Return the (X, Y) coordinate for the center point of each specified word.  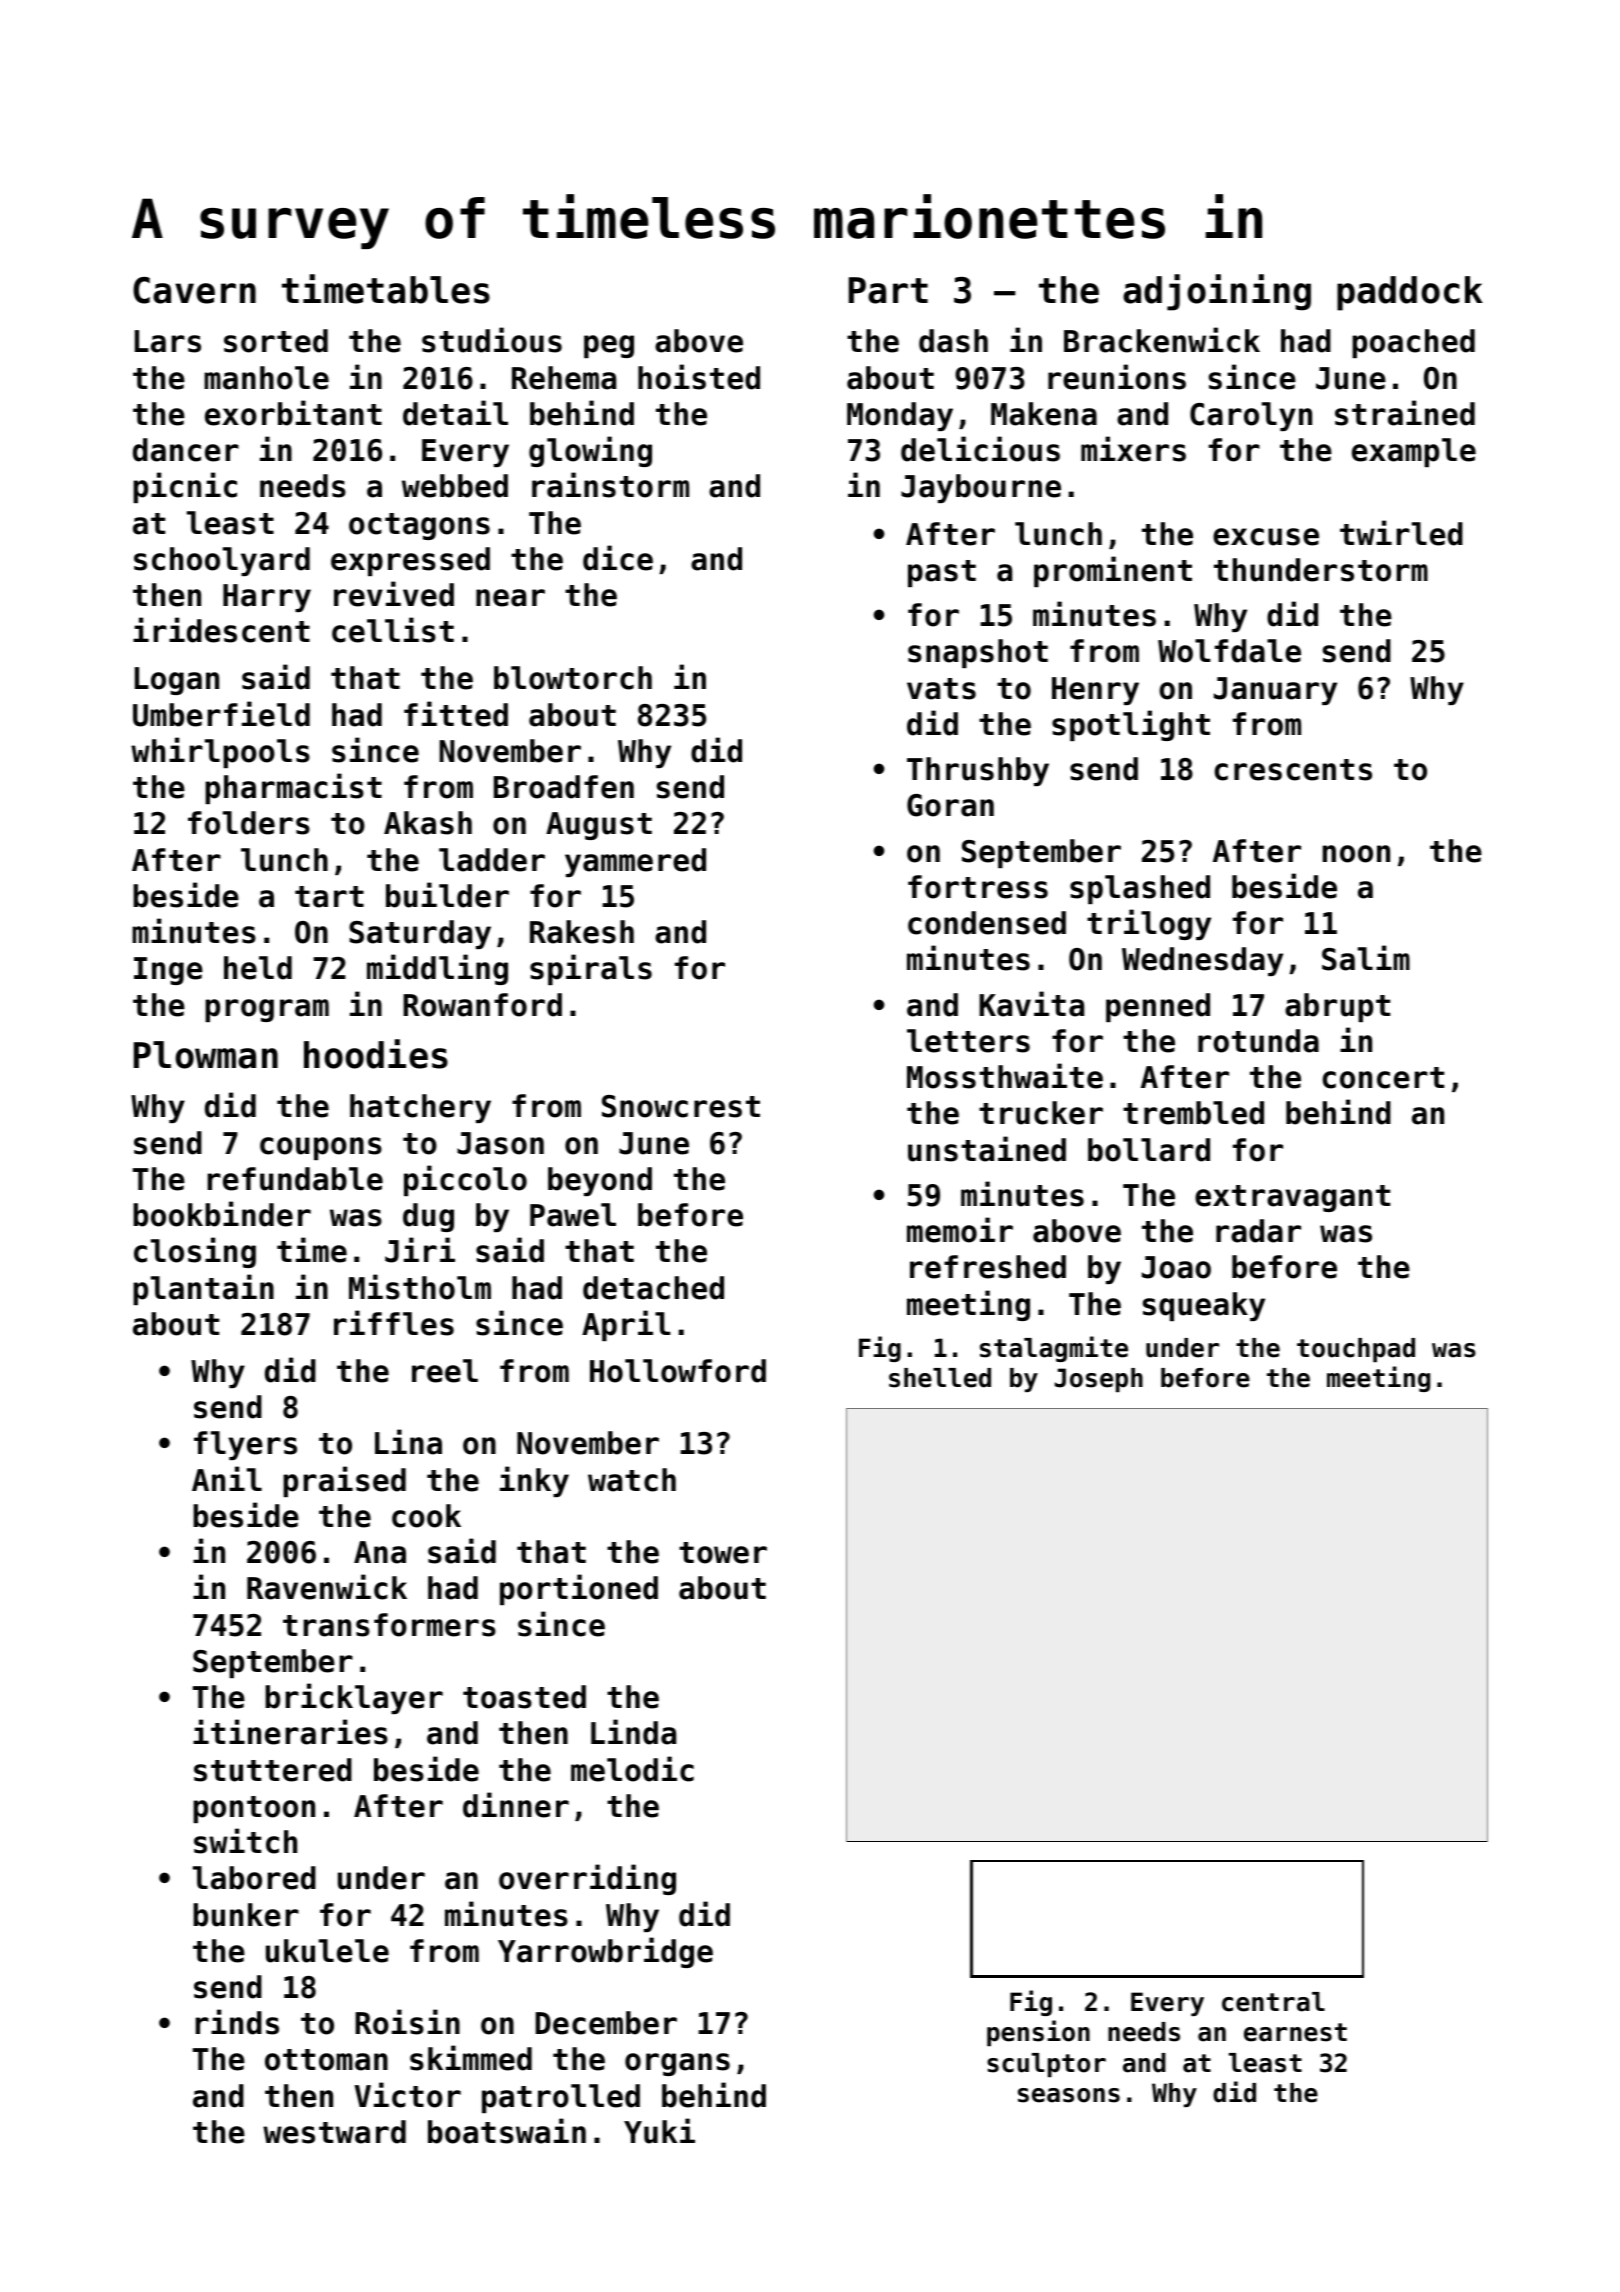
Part (888, 290)
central (1273, 2002)
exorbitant (293, 413)
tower (723, 1553)
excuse (1266, 537)
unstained (987, 1149)
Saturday (420, 934)
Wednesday (1202, 961)
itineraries (290, 1732)
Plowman (206, 1055)
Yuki (659, 2131)
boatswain (507, 2131)
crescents (1293, 770)
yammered (635, 862)
